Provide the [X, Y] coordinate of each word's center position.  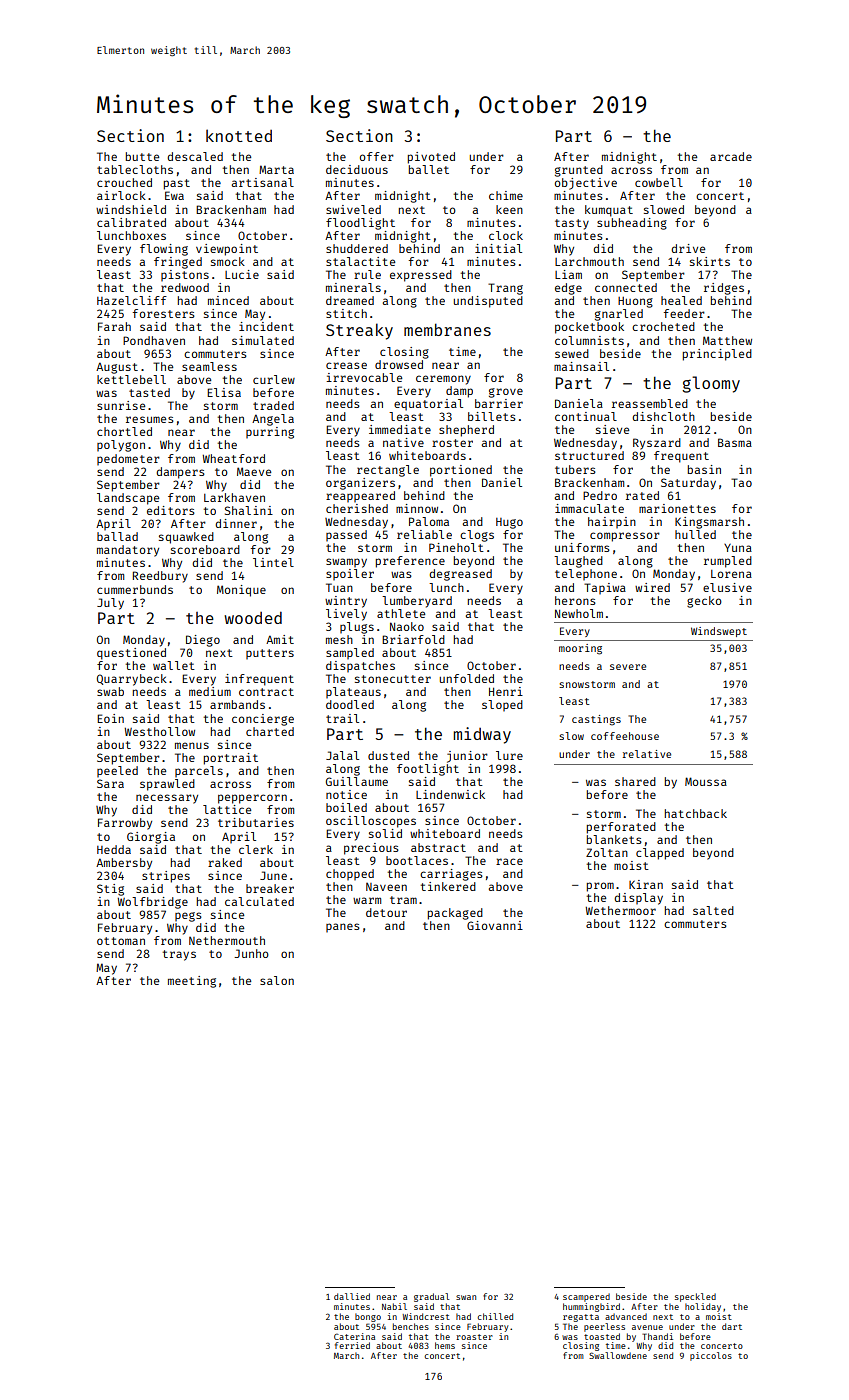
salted [713, 910]
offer [377, 156]
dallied [352, 1296]
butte [142, 156]
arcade [731, 156]
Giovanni [495, 925]
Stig [110, 890]
